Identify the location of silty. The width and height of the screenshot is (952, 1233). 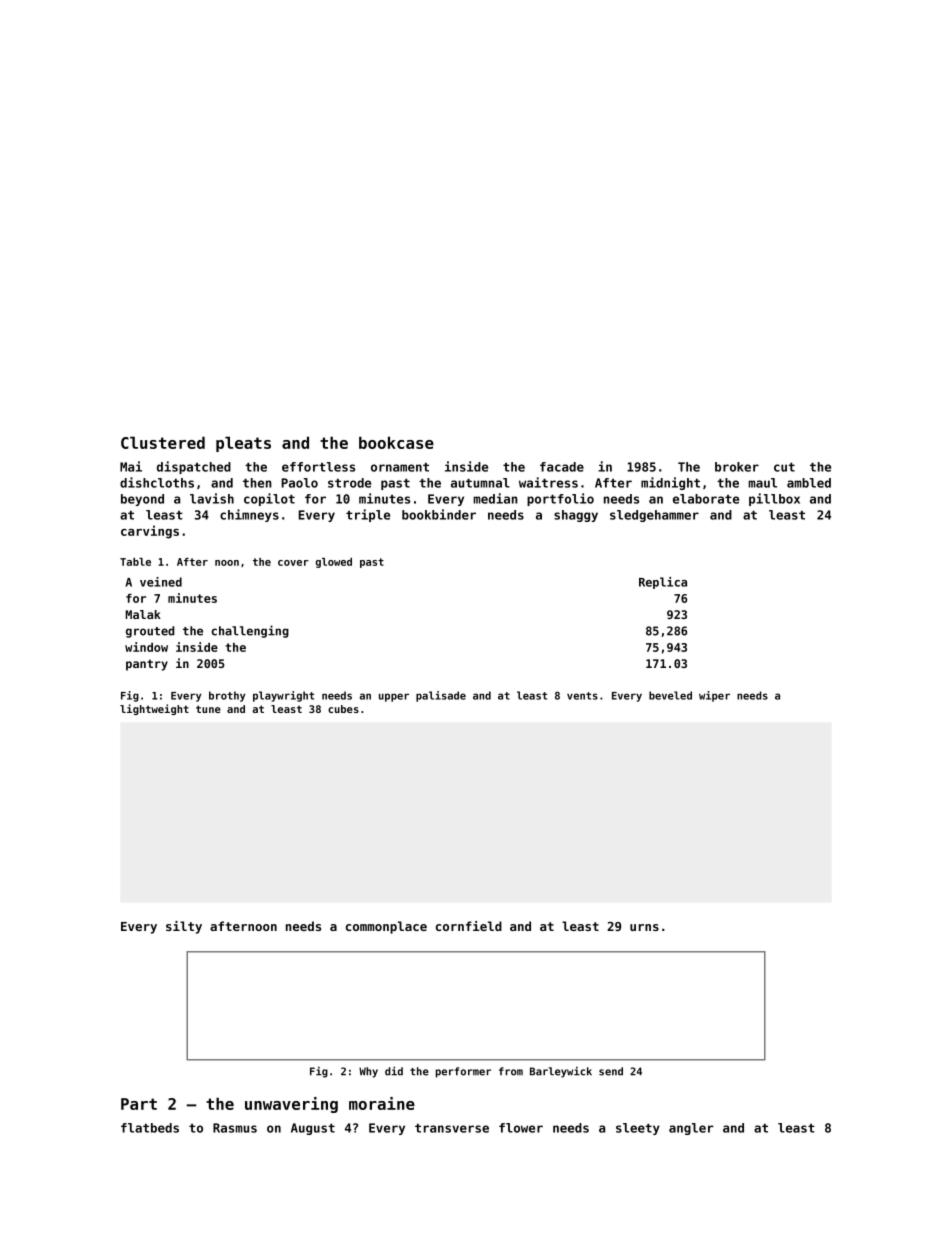
(184, 927).
